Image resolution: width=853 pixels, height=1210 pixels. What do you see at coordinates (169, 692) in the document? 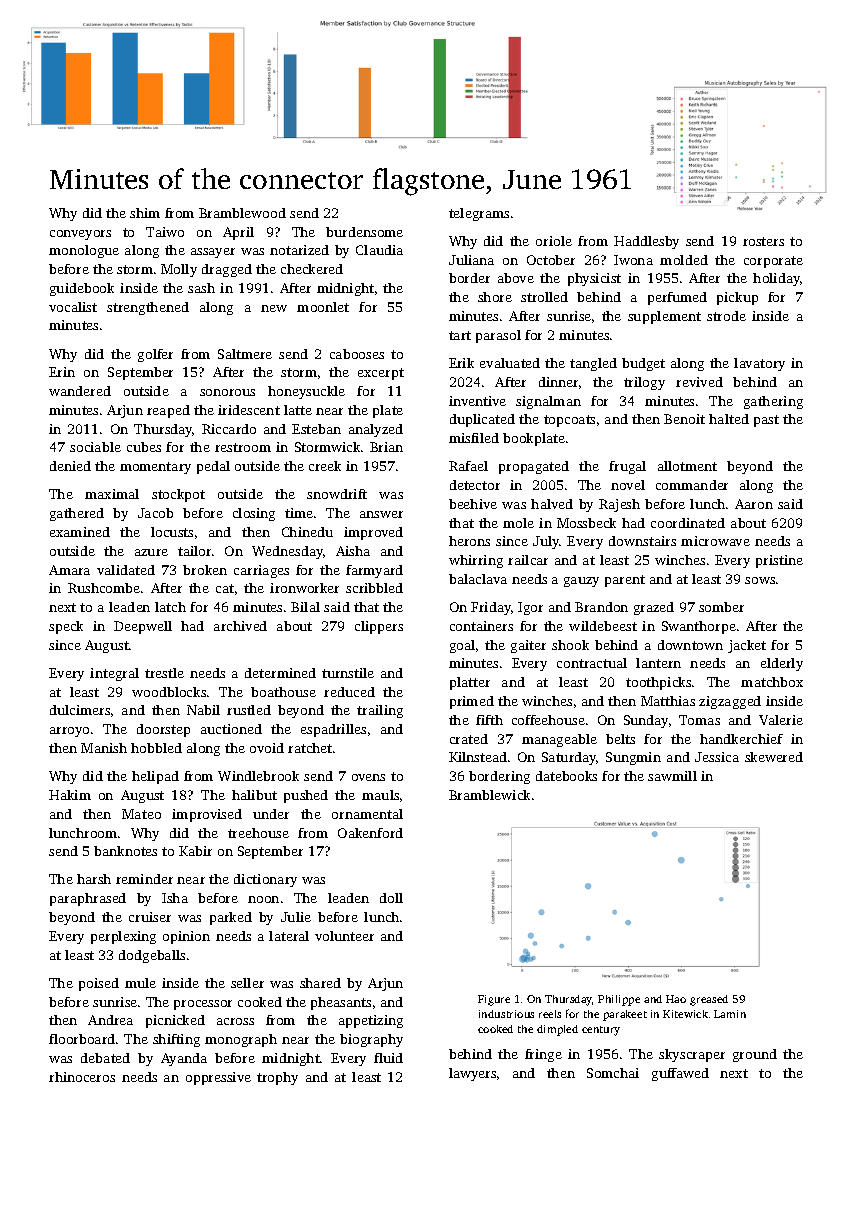
I see `woodblocks` at bounding box center [169, 692].
